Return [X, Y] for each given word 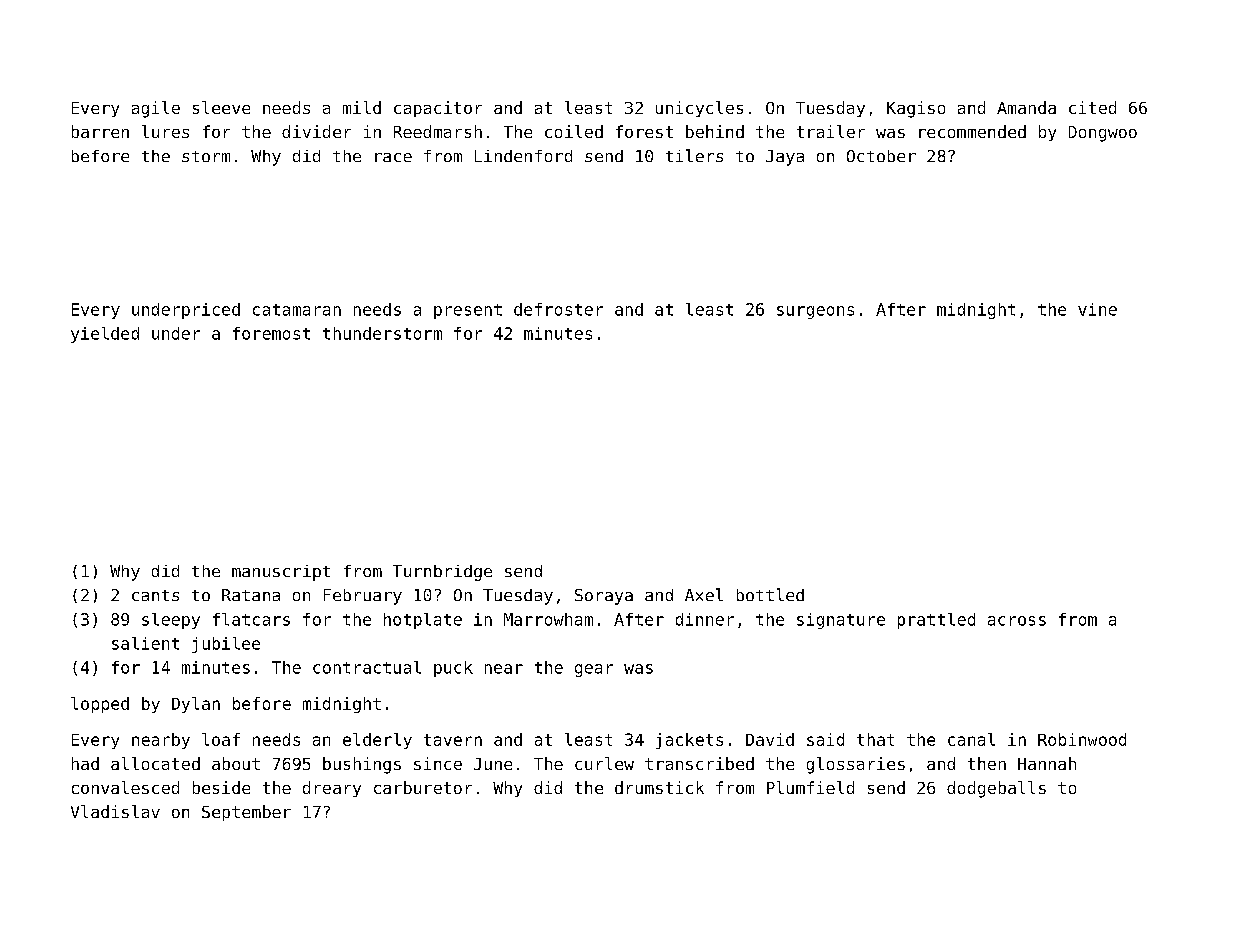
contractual [367, 667]
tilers [694, 155]
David [770, 739]
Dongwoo [1103, 134]
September [246, 813]
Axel [704, 594]
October [881, 156]
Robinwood [1082, 739]
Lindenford [523, 156]
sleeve [221, 107]
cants [155, 595]
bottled [770, 594]
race [393, 157]
